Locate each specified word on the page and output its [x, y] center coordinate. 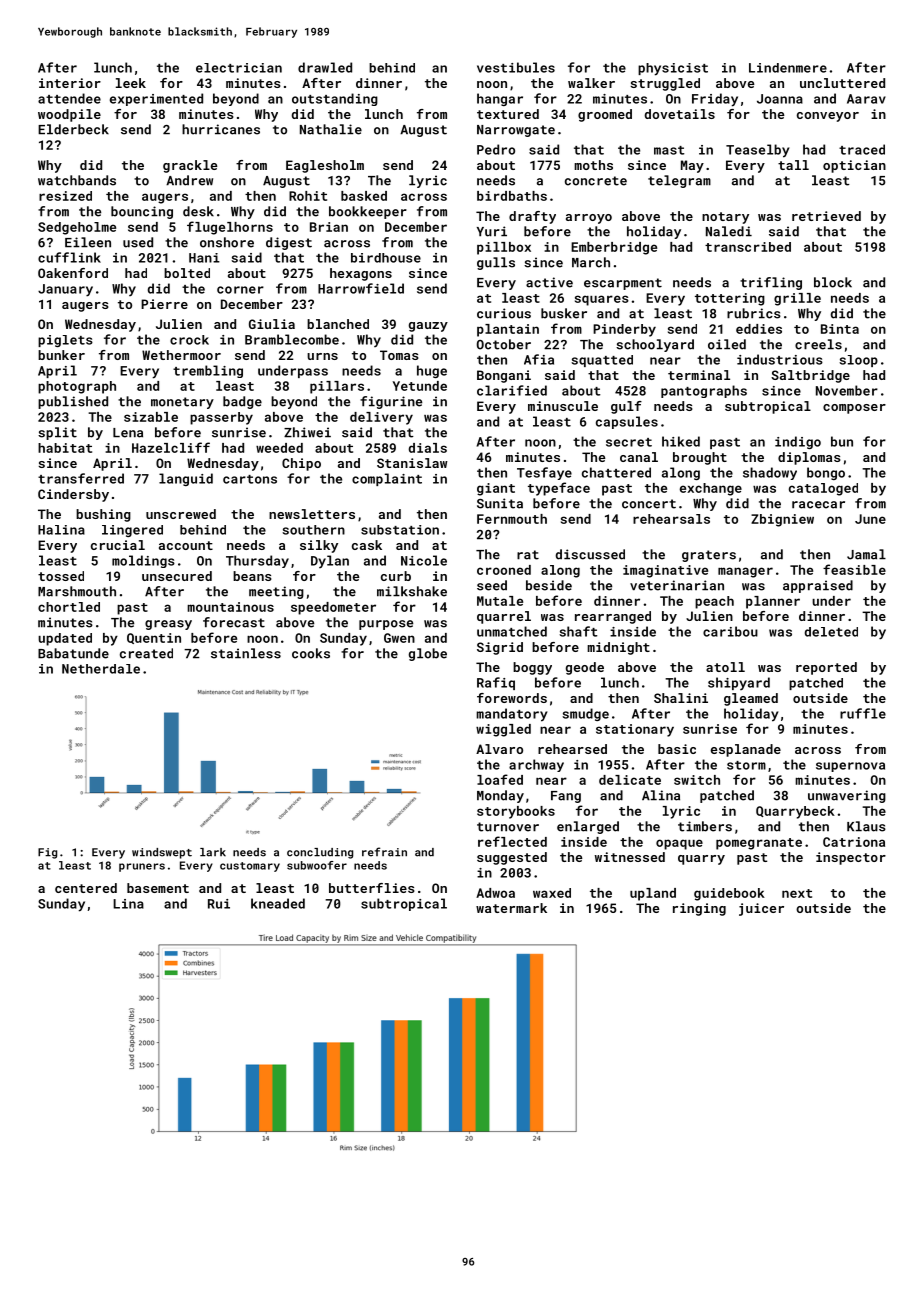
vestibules [516, 67]
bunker [61, 355]
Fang [566, 797]
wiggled [503, 730]
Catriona [854, 842]
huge [432, 371]
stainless [246, 653]
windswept [162, 853]
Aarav [866, 99]
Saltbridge [810, 376]
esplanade [745, 750]
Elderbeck [73, 129]
